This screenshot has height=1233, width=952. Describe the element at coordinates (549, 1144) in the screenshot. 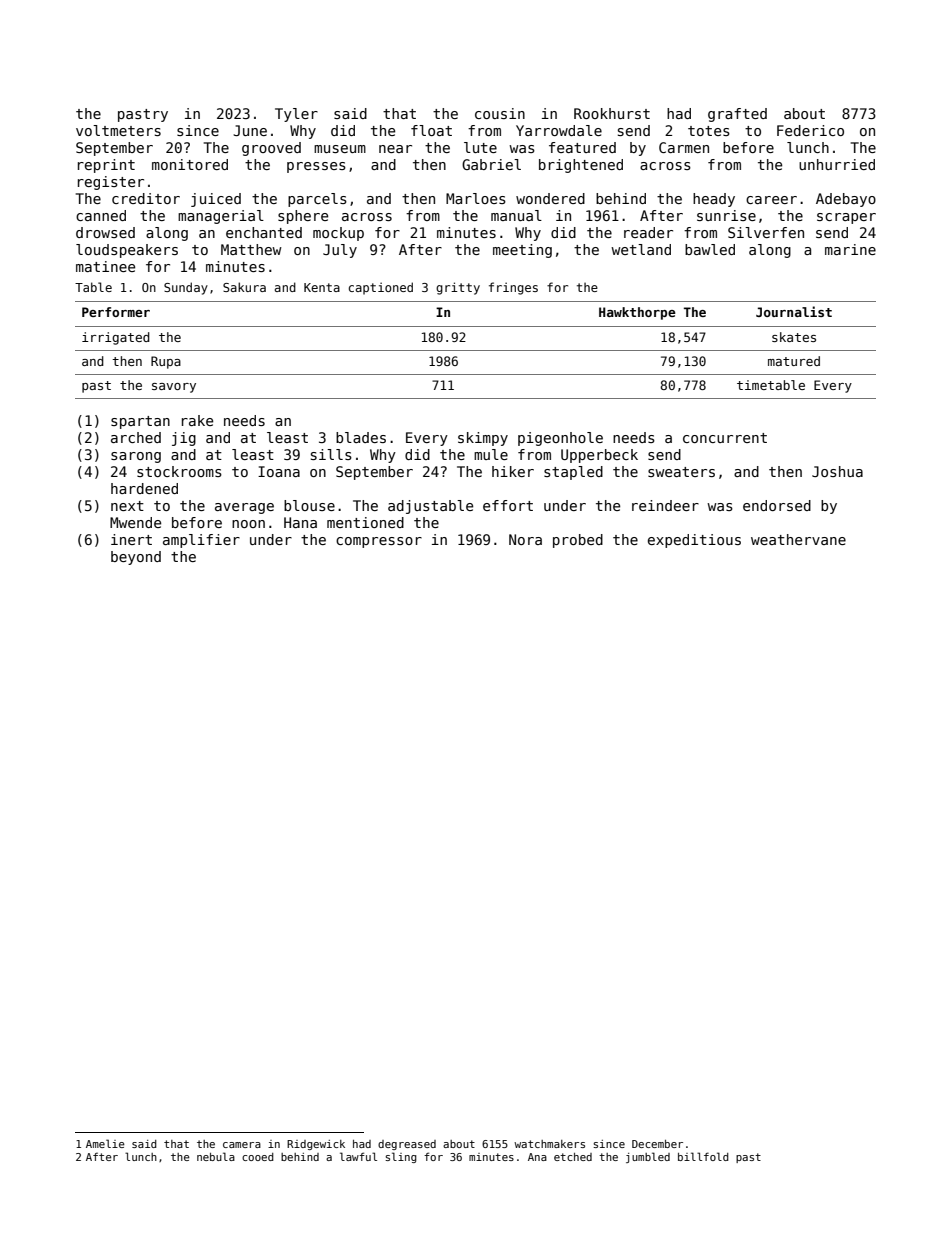

I see `watchmakers` at that location.
